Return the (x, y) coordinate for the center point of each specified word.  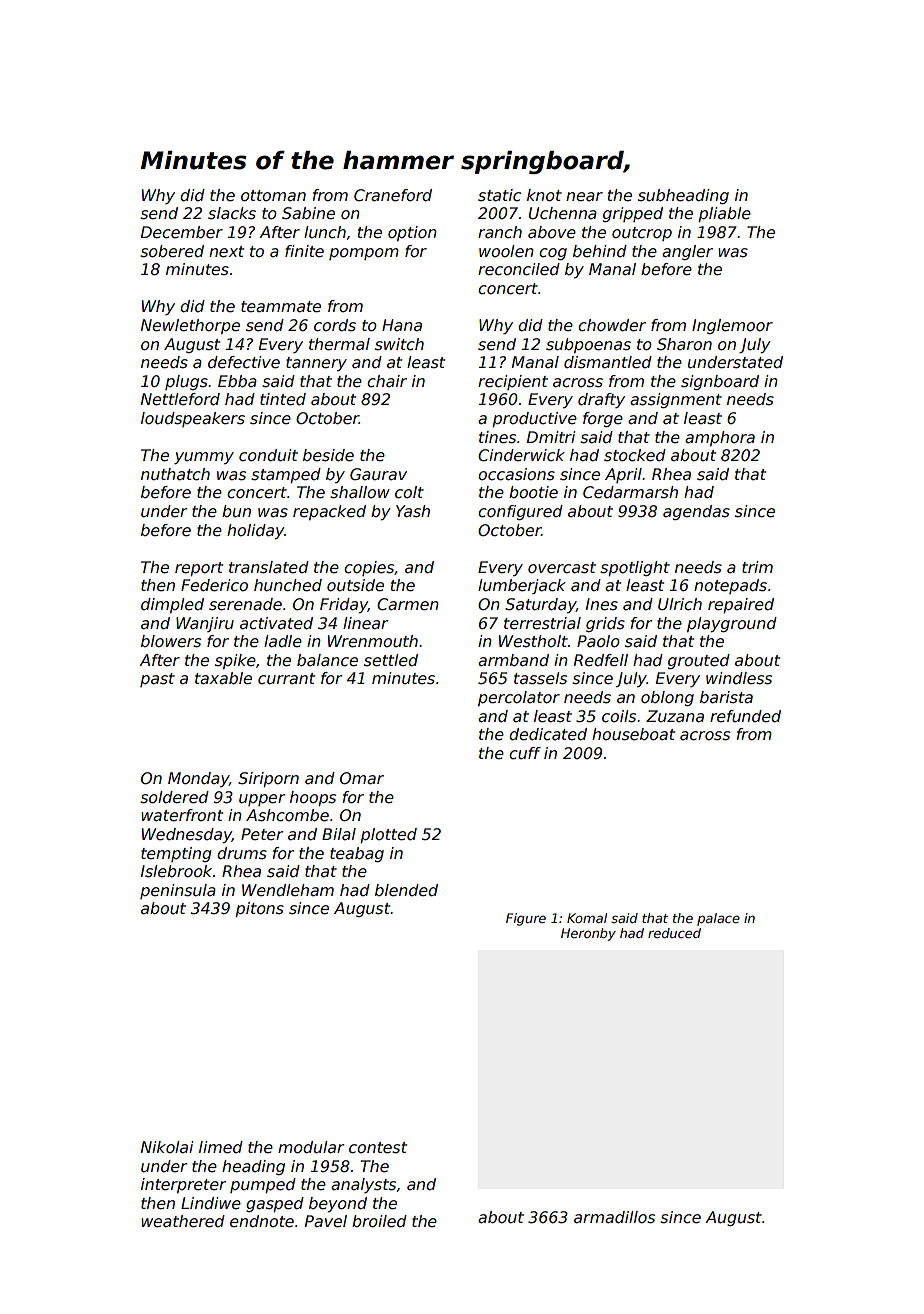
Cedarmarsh (630, 492)
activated (276, 623)
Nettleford (180, 399)
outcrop (642, 234)
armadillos (614, 1217)
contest (378, 1148)
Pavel (326, 1221)
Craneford (393, 195)
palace (718, 919)
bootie (533, 492)
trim (757, 567)
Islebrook (176, 871)
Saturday (540, 605)
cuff (525, 753)
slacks (232, 213)
